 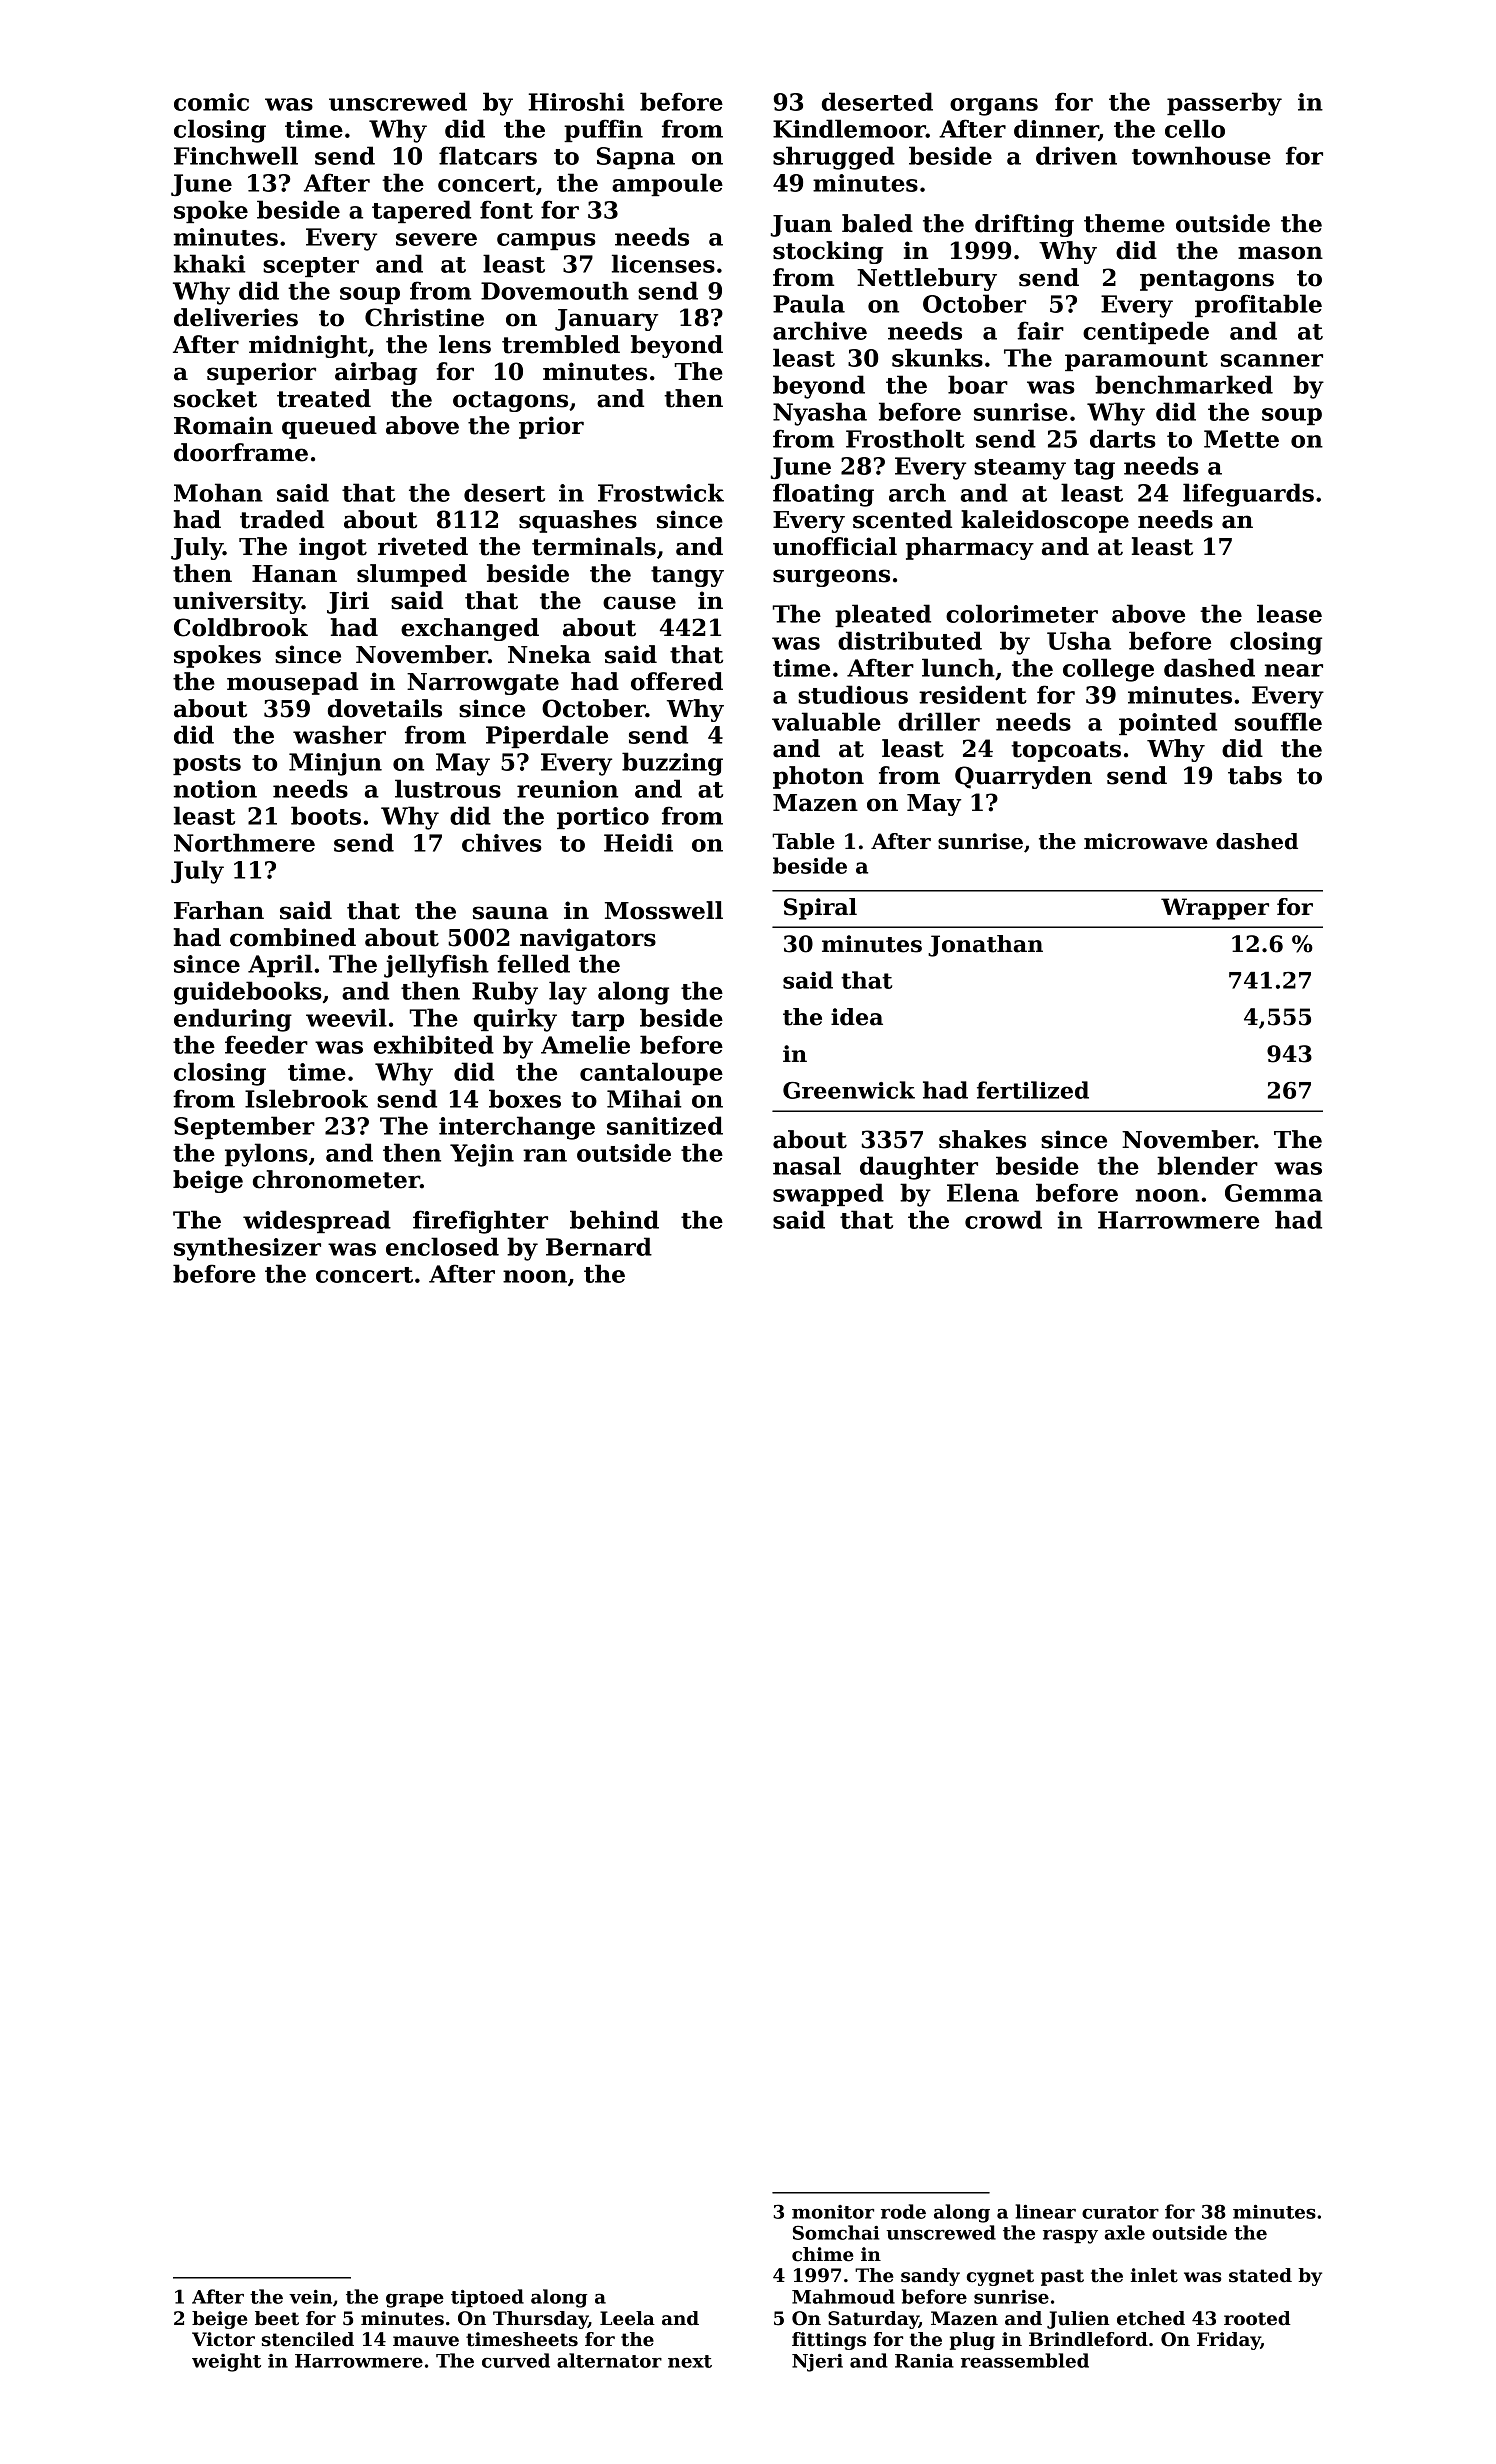 What do you see at coordinates (599, 1246) in the screenshot?
I see `Bernard` at bounding box center [599, 1246].
